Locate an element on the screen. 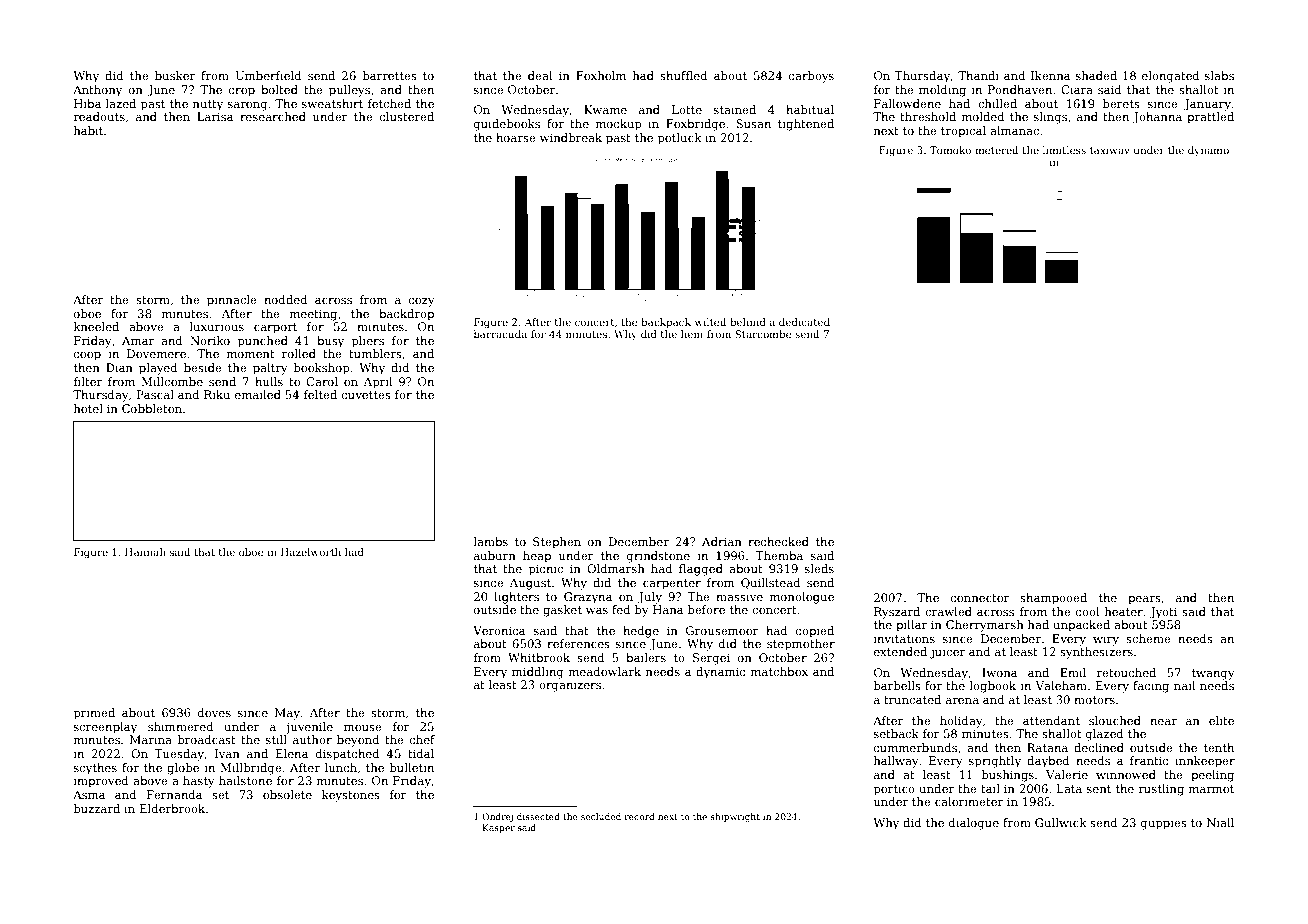 The height and width of the screenshot is (924, 1308). unpacked is located at coordinates (1081, 626).
